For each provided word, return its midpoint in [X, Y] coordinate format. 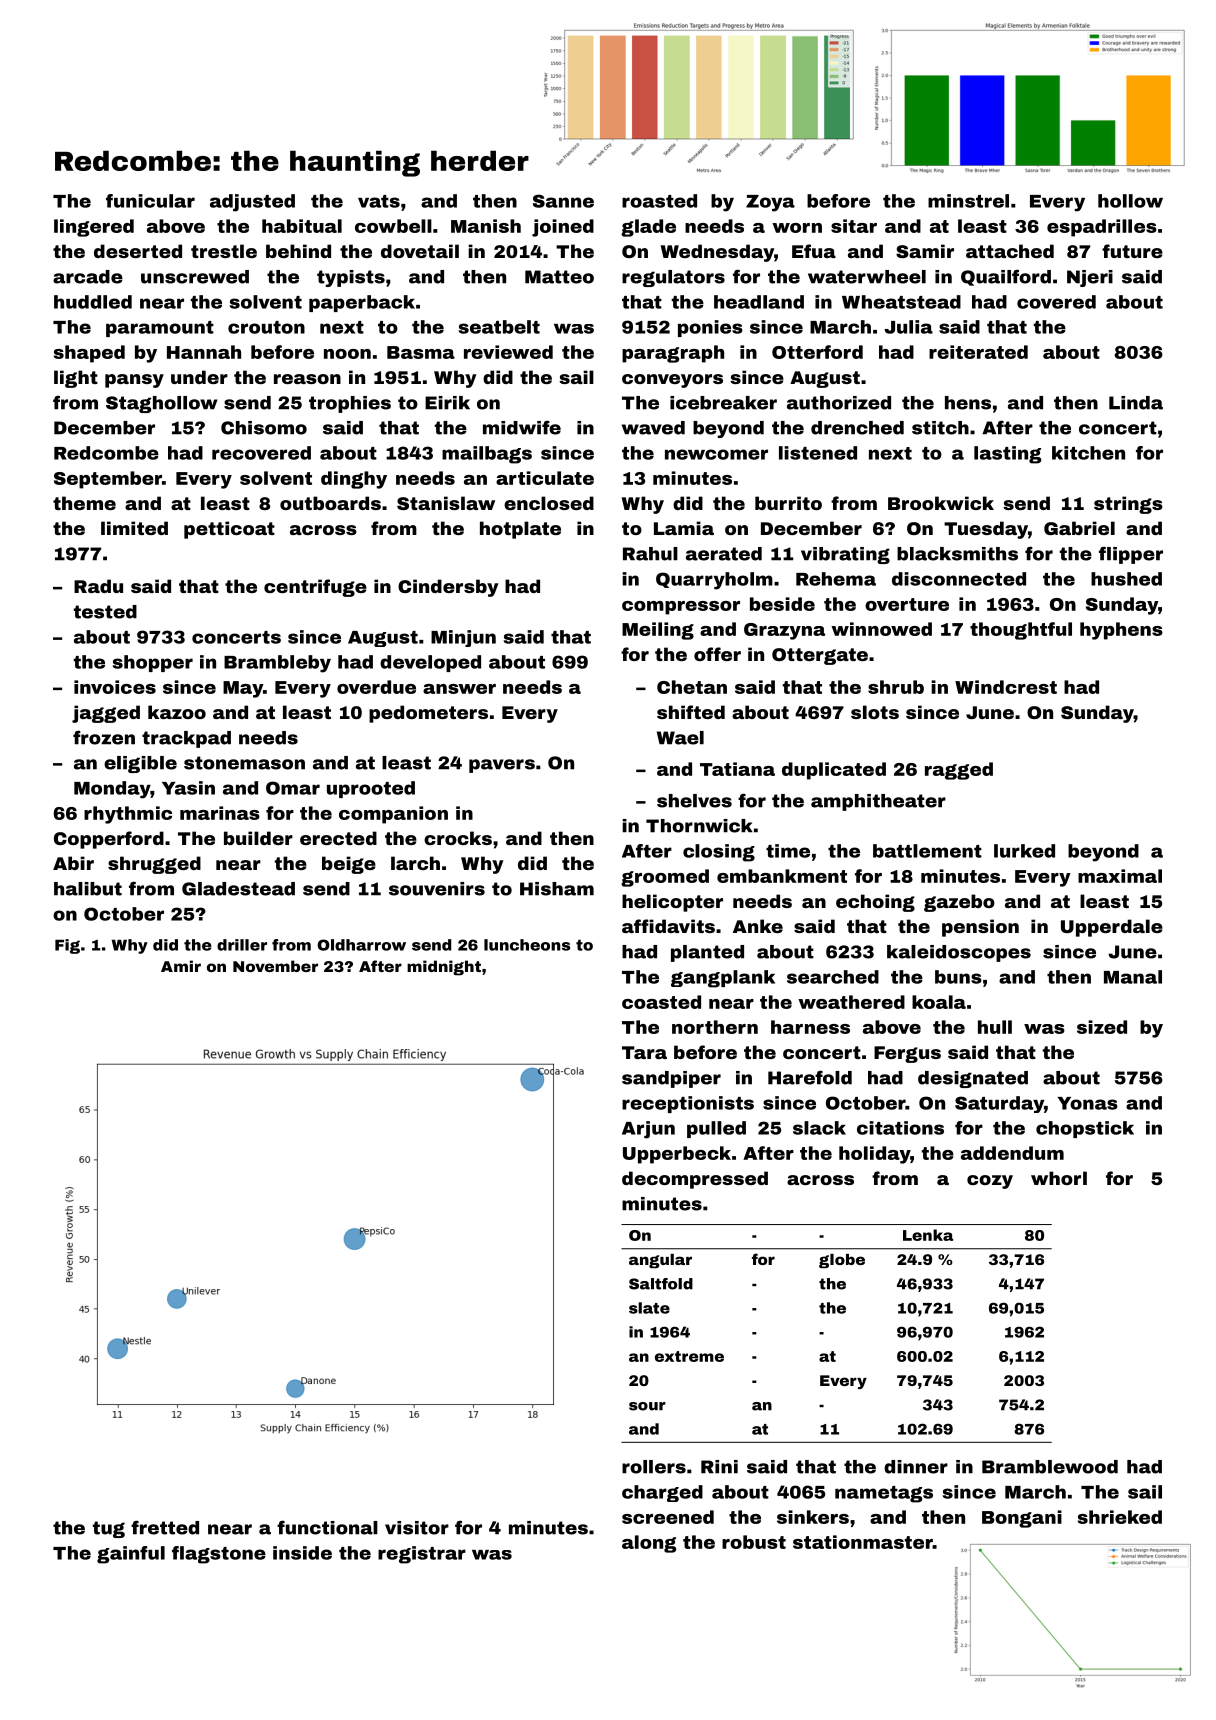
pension [980, 928]
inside [302, 1553]
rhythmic [128, 815]
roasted [659, 201]
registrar [422, 1555]
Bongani [1022, 1519]
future [1132, 251]
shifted [691, 712]
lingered [94, 228]
